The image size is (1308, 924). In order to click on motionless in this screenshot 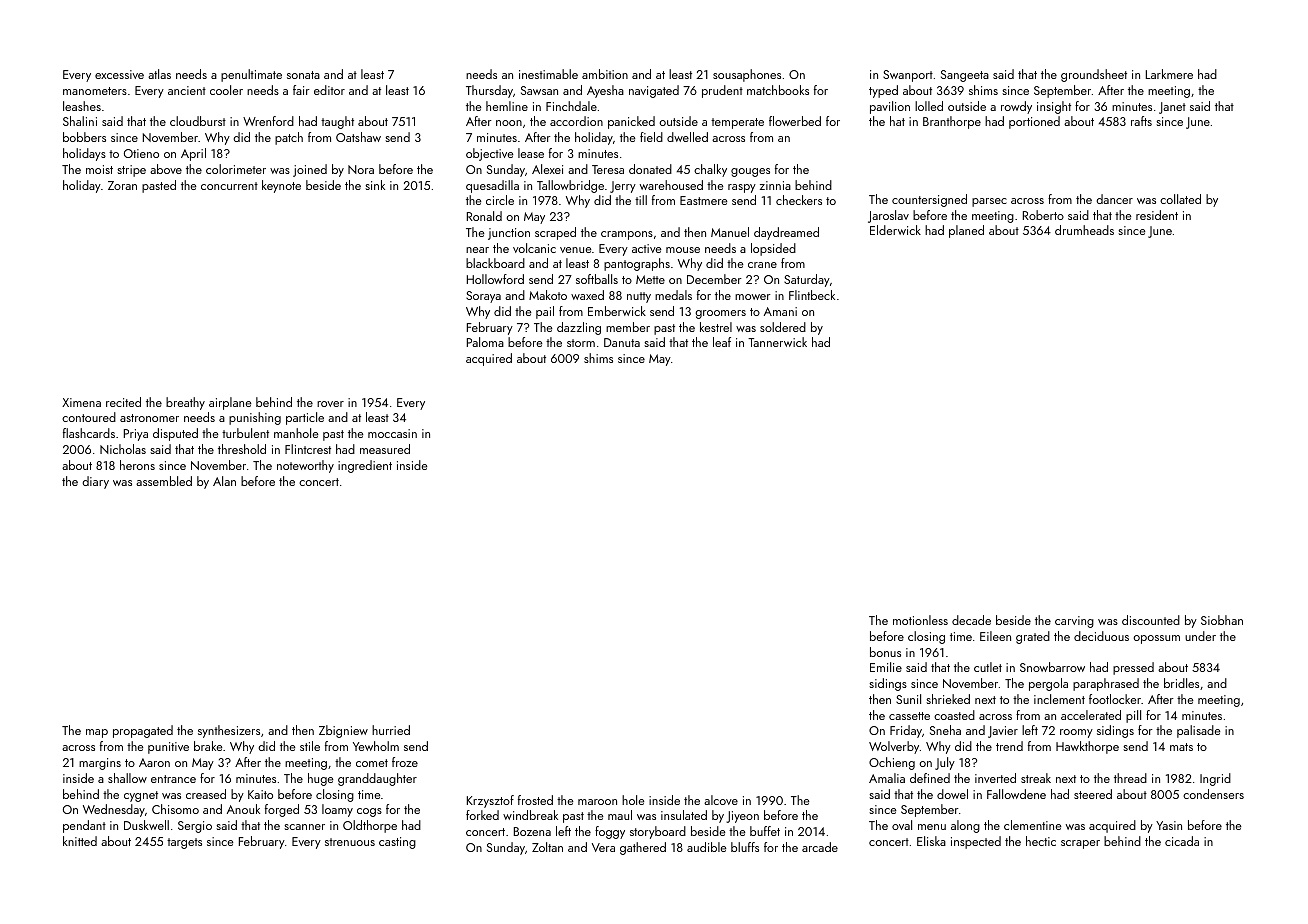, I will do `click(920, 620)`.
